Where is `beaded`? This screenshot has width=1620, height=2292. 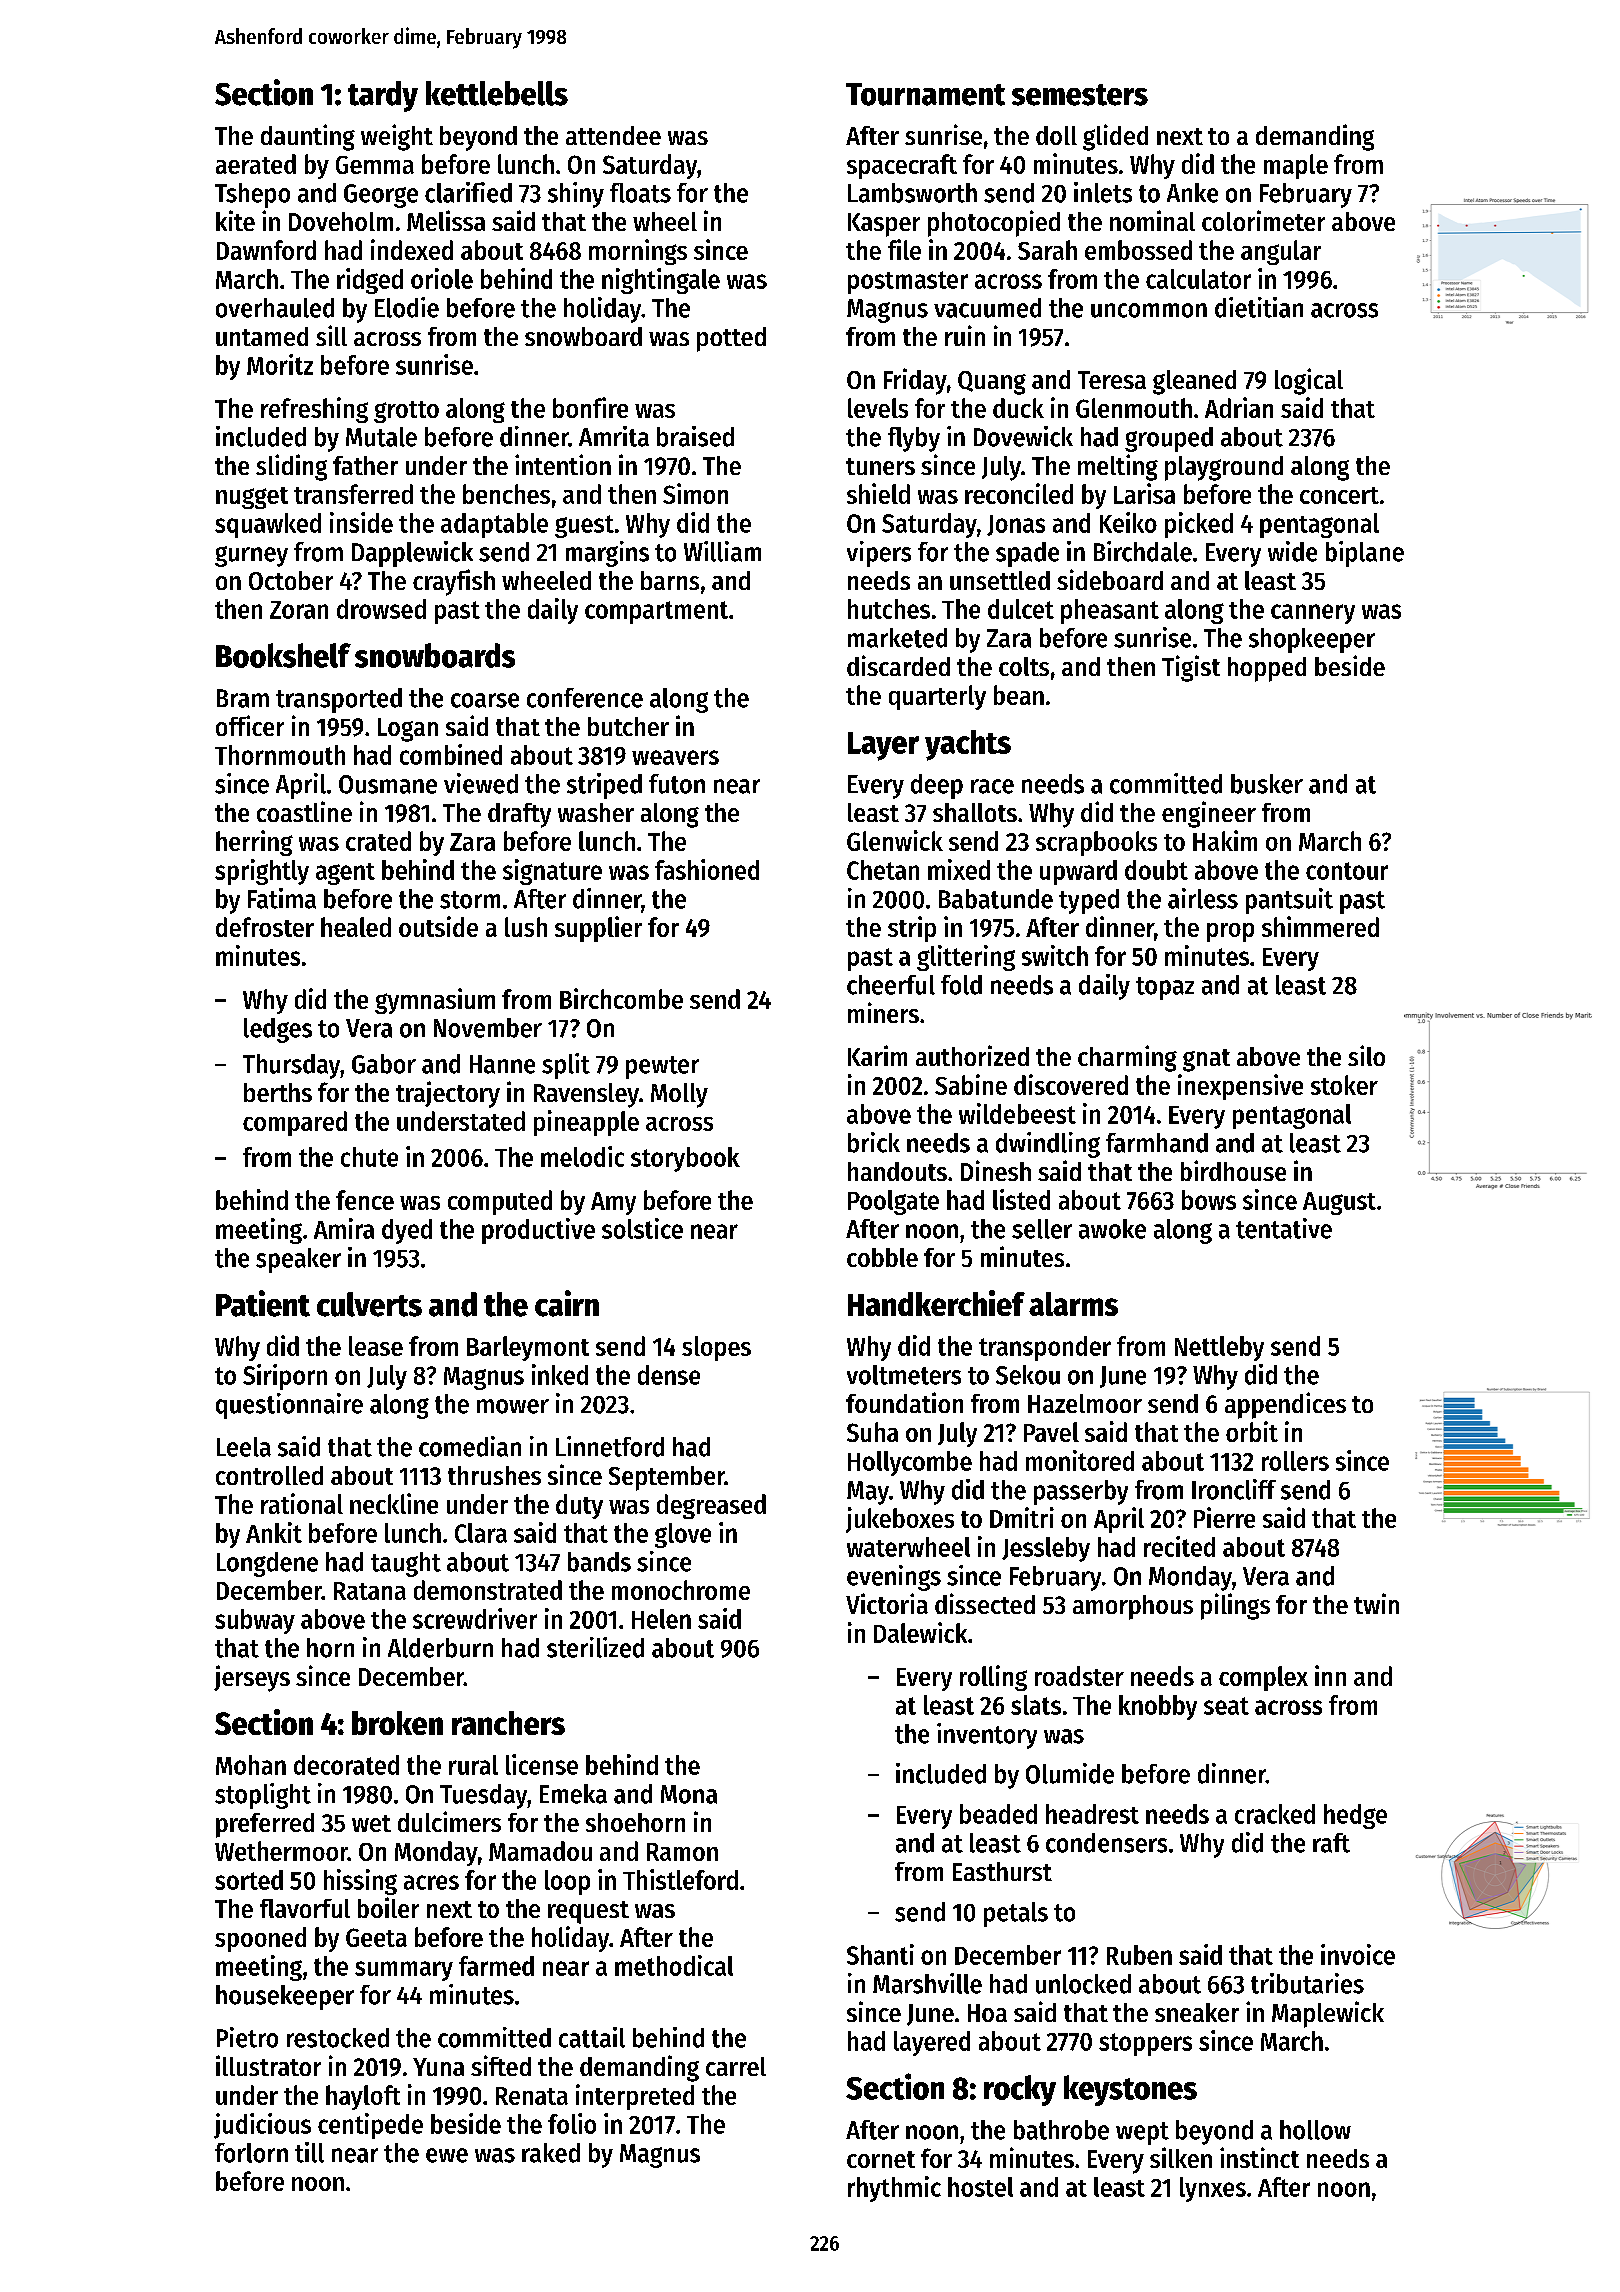 beaded is located at coordinates (998, 1814).
